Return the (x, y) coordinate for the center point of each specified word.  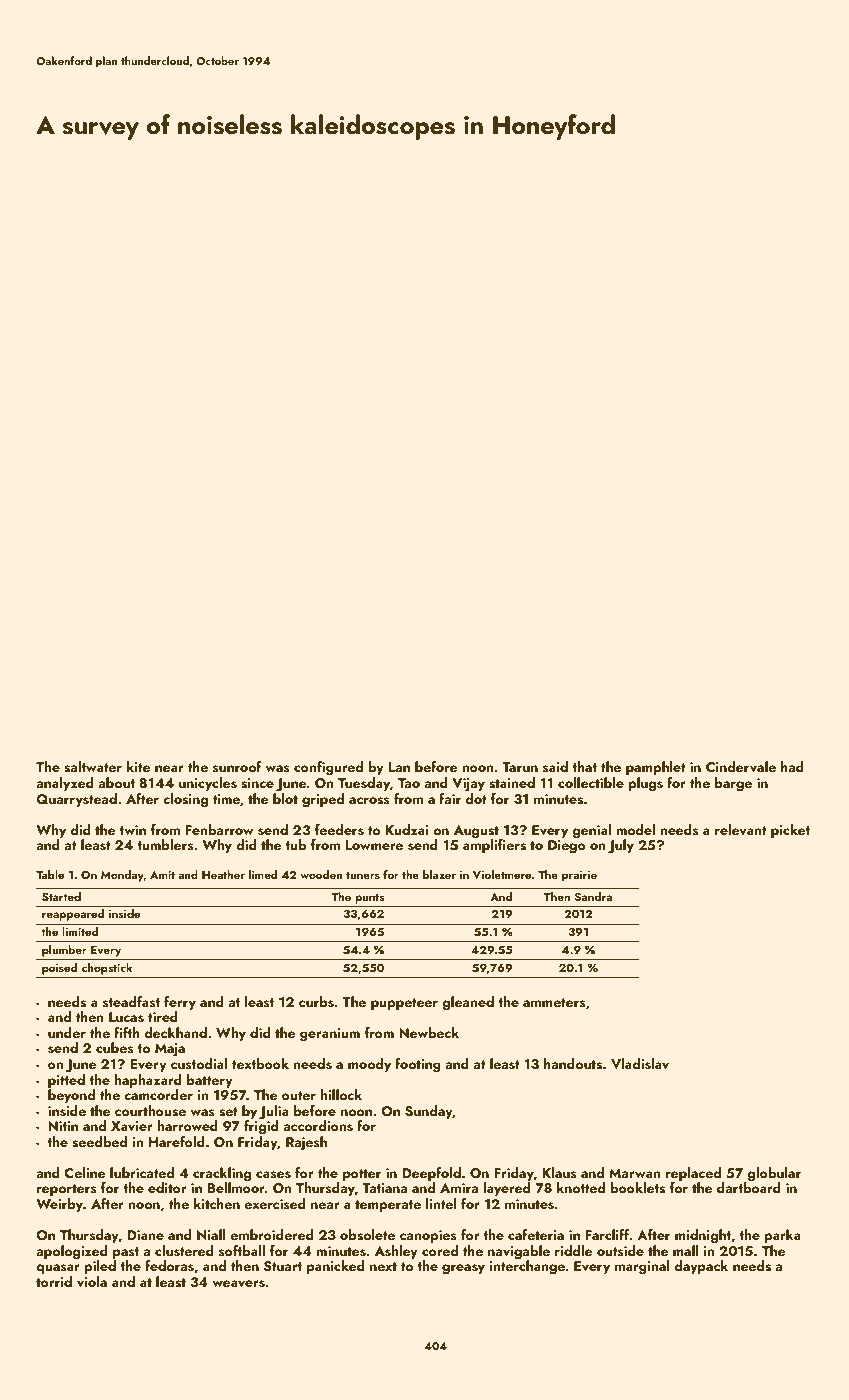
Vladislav (640, 1064)
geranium (330, 1035)
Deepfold (431, 1174)
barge (733, 784)
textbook (260, 1063)
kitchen (217, 1203)
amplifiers (494, 846)
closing (185, 800)
